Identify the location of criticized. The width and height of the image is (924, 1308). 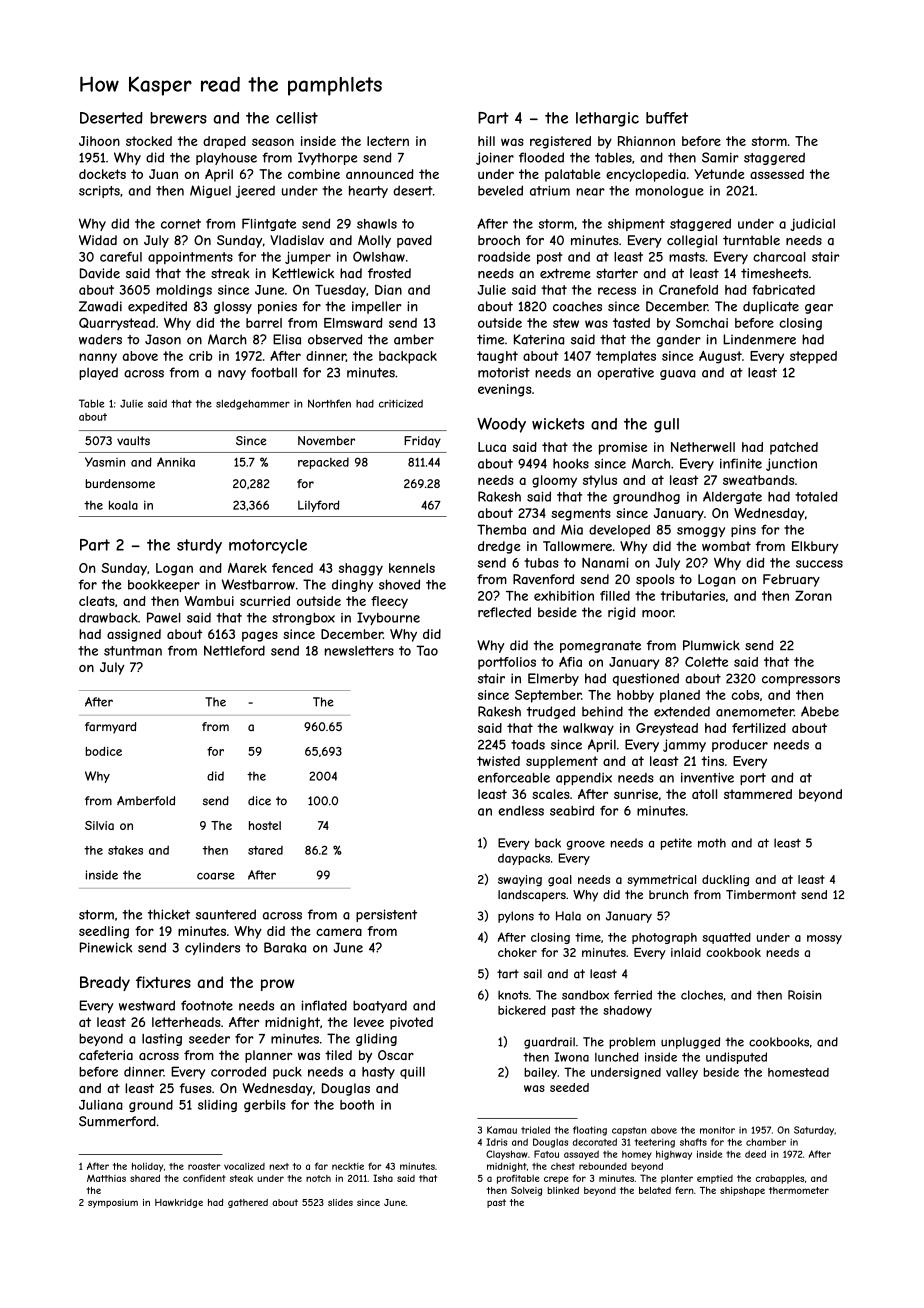
(401, 403).
